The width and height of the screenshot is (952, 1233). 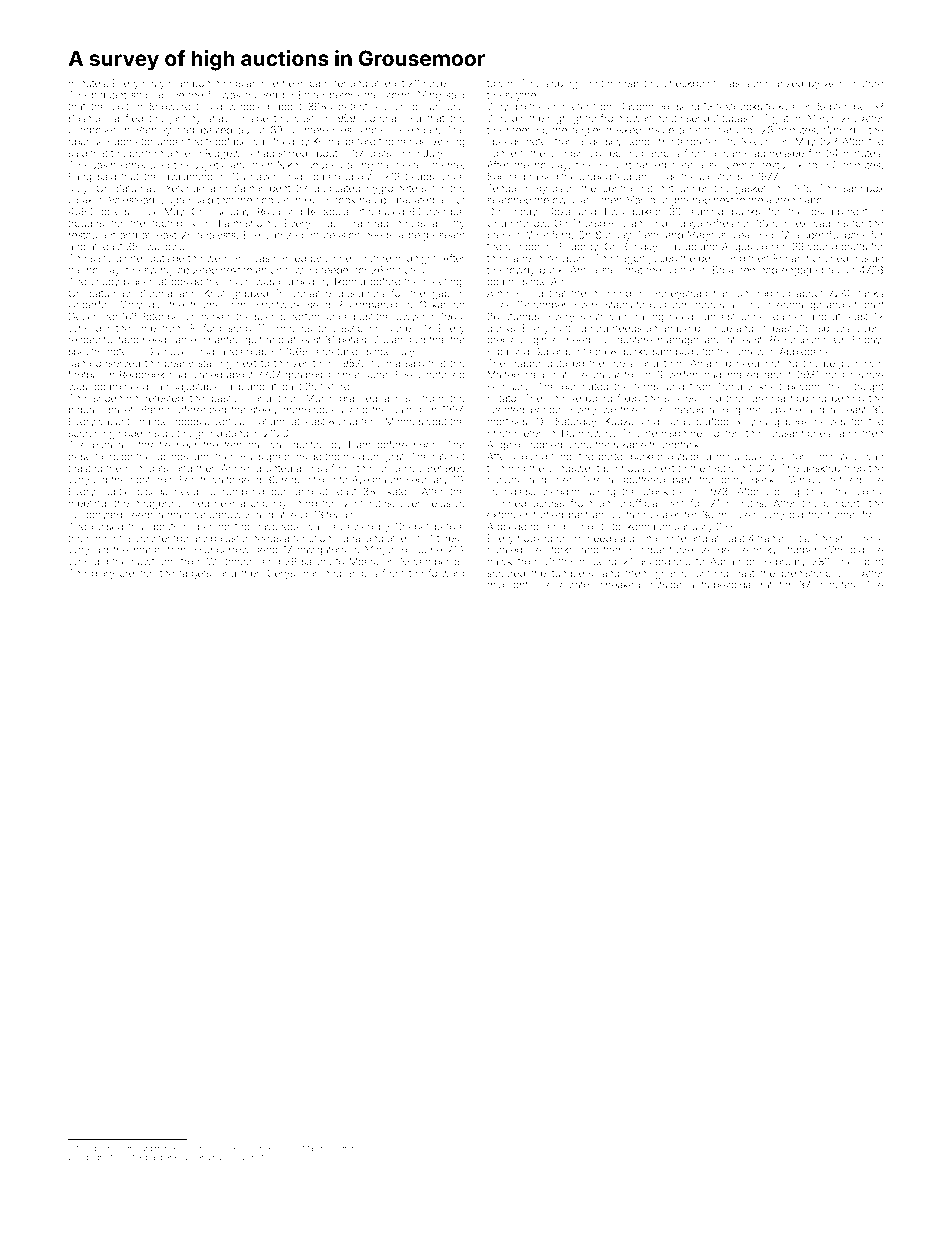 What do you see at coordinates (135, 1149) in the screenshot?
I see `dartboard` at bounding box center [135, 1149].
